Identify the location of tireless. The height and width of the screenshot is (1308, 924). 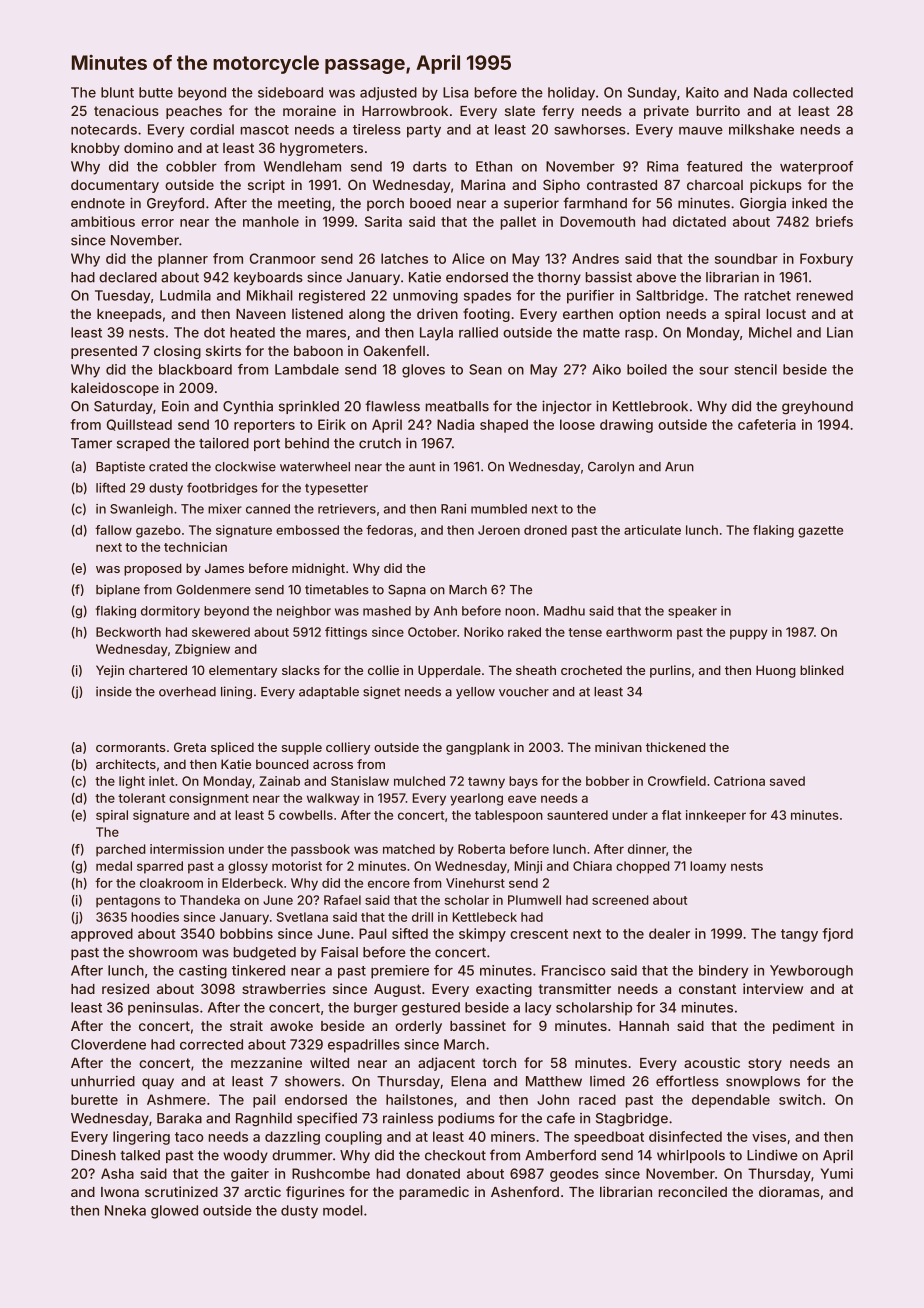
(377, 129).
